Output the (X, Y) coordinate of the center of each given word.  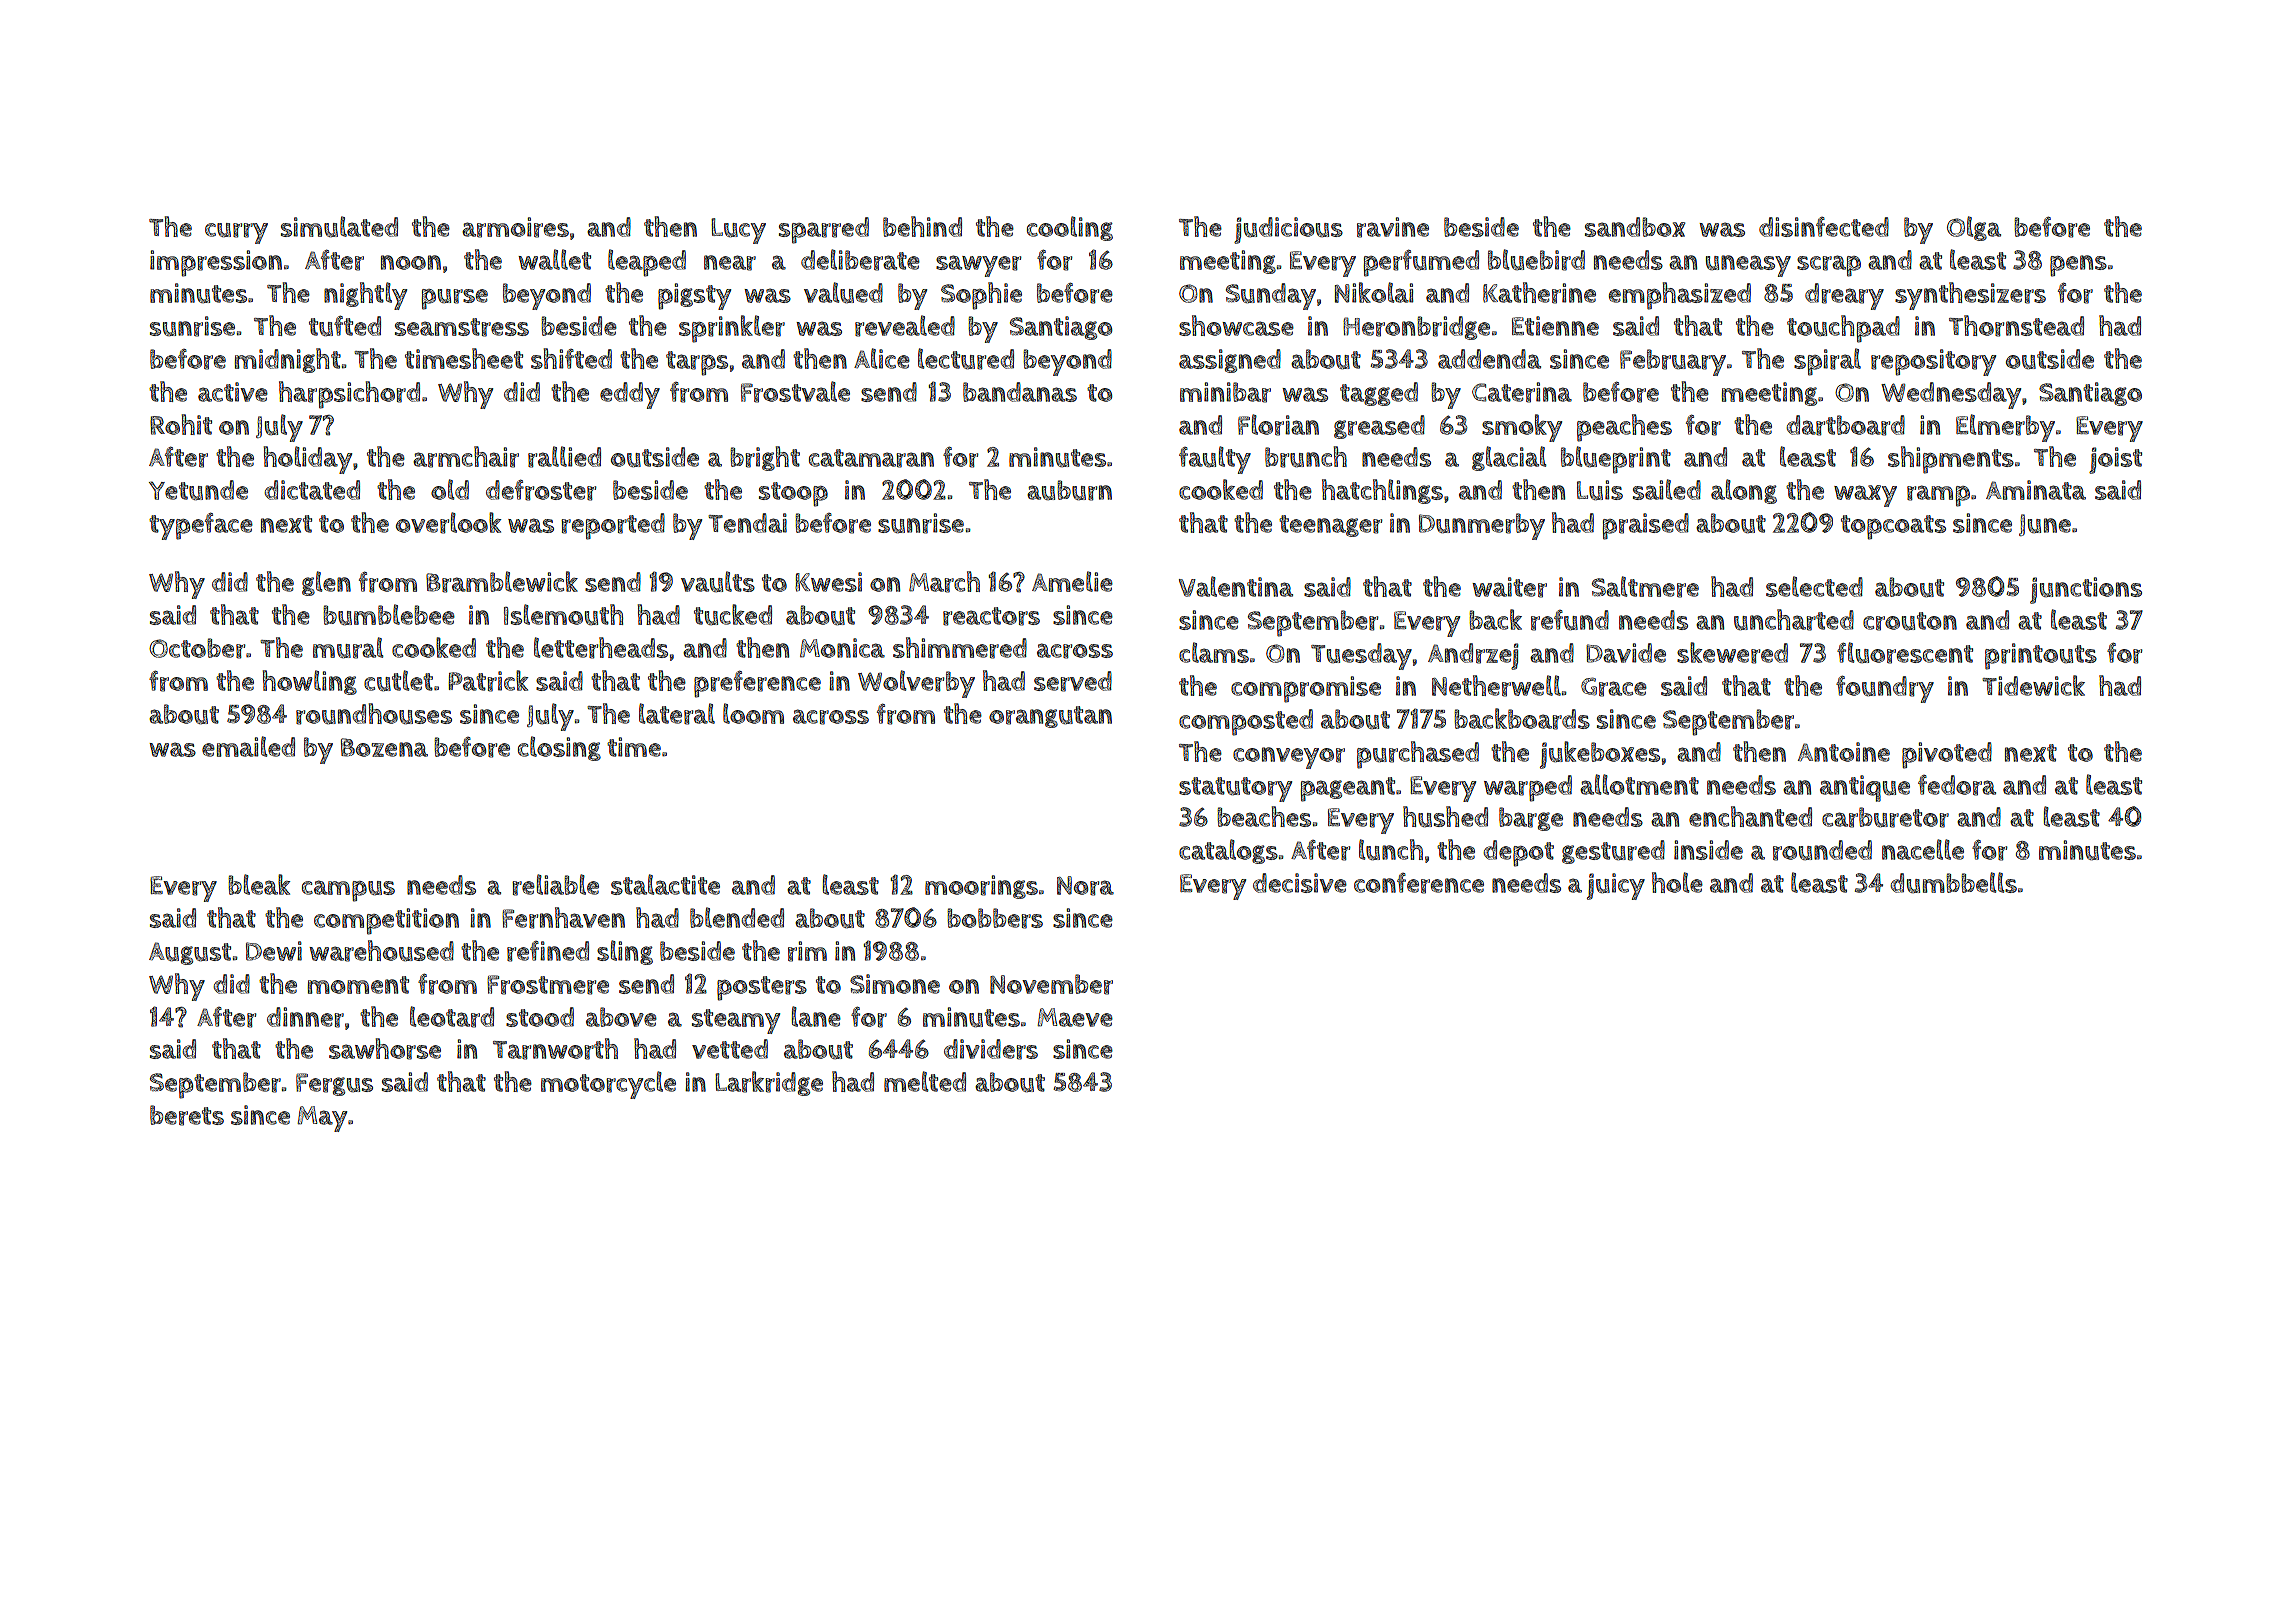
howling (310, 682)
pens (2078, 266)
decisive (1300, 883)
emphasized (1680, 296)
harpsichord (349, 395)
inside (1708, 850)
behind (922, 226)
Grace (1614, 687)
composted (1246, 722)
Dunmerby (1482, 526)
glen (326, 583)
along (1744, 491)
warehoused (381, 951)
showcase (1236, 325)
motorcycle (608, 1085)
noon (411, 262)
